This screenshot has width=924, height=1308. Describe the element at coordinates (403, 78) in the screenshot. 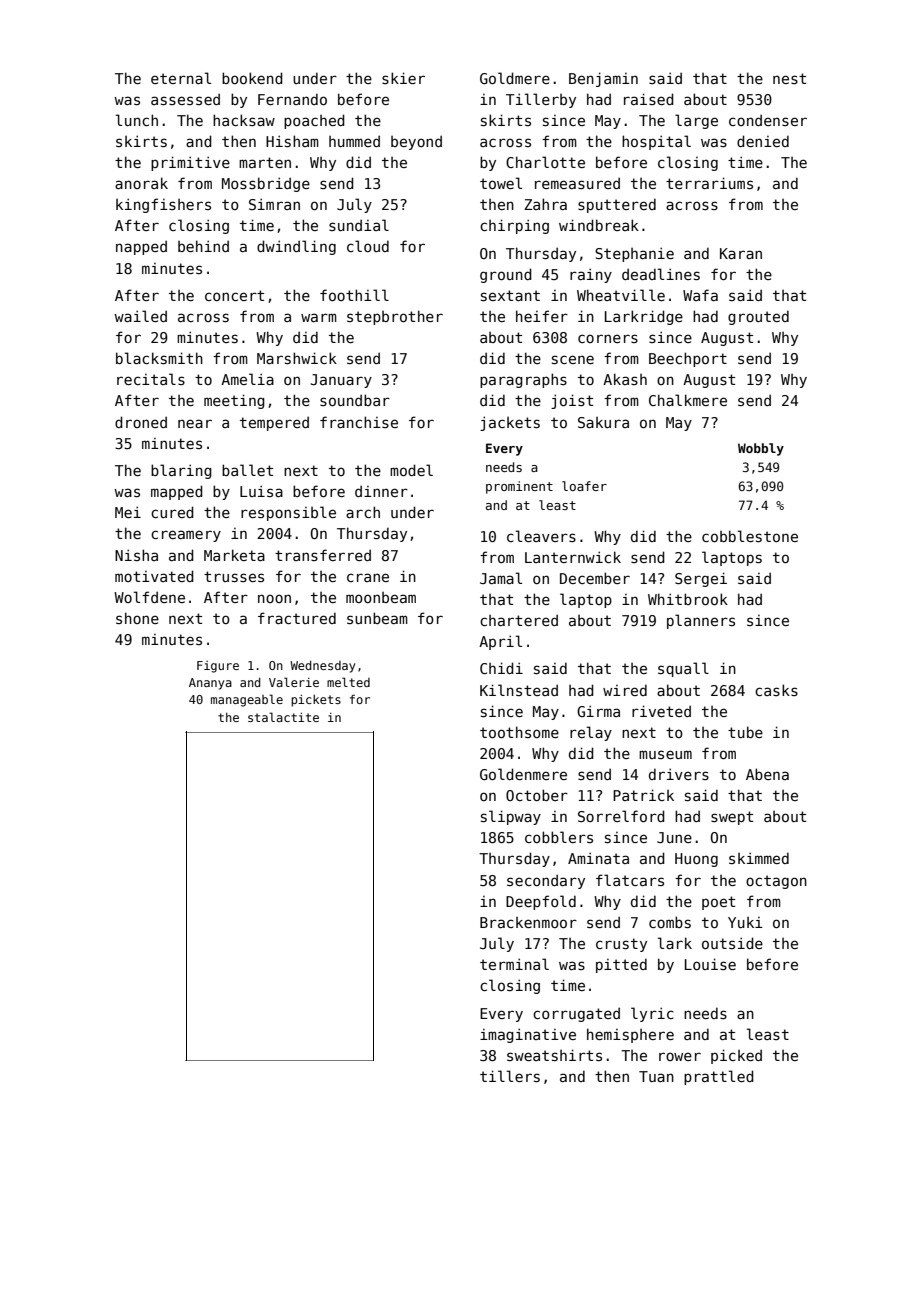

I see `skier` at that location.
